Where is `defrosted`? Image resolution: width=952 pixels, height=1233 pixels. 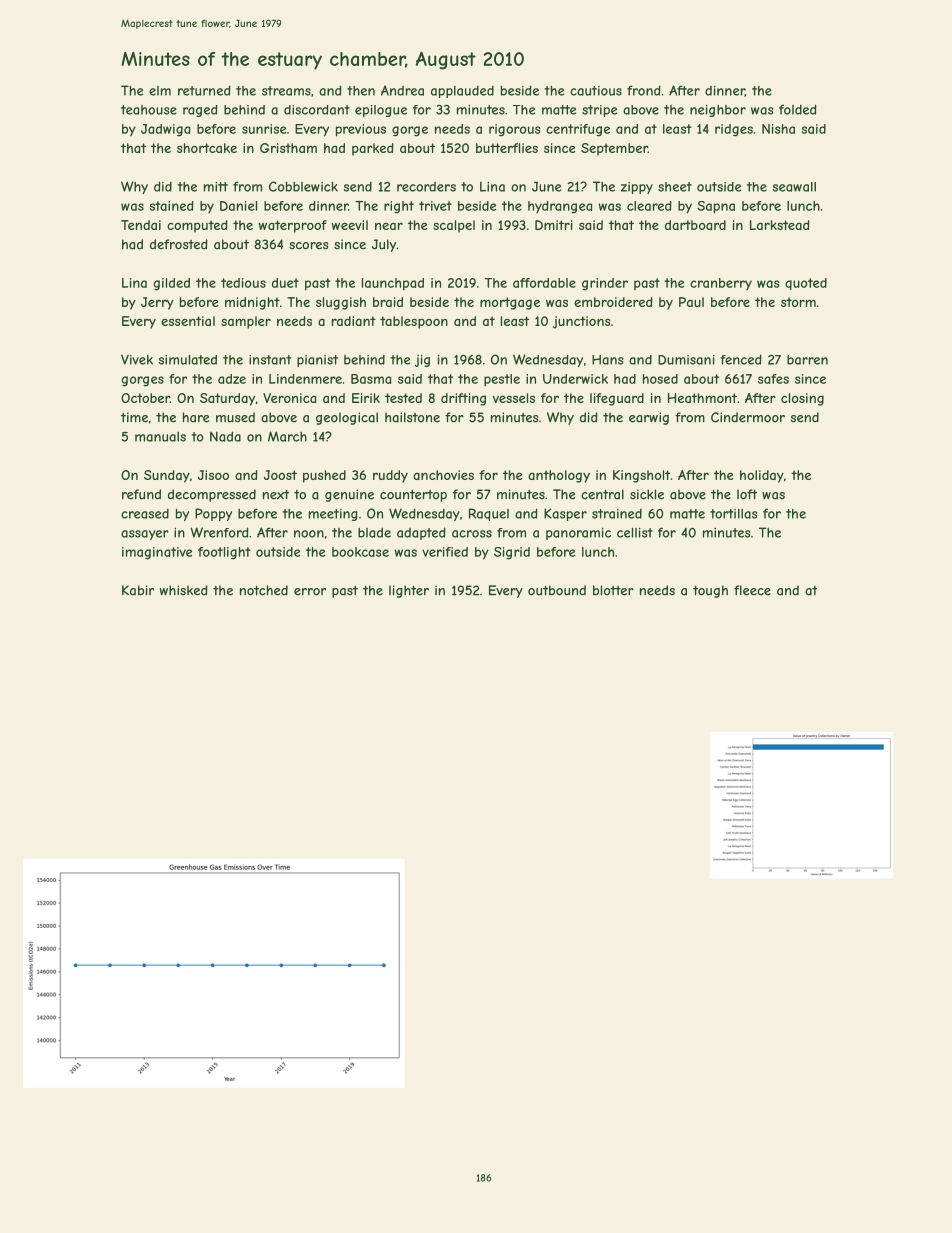
defrosted is located at coordinates (179, 244).
